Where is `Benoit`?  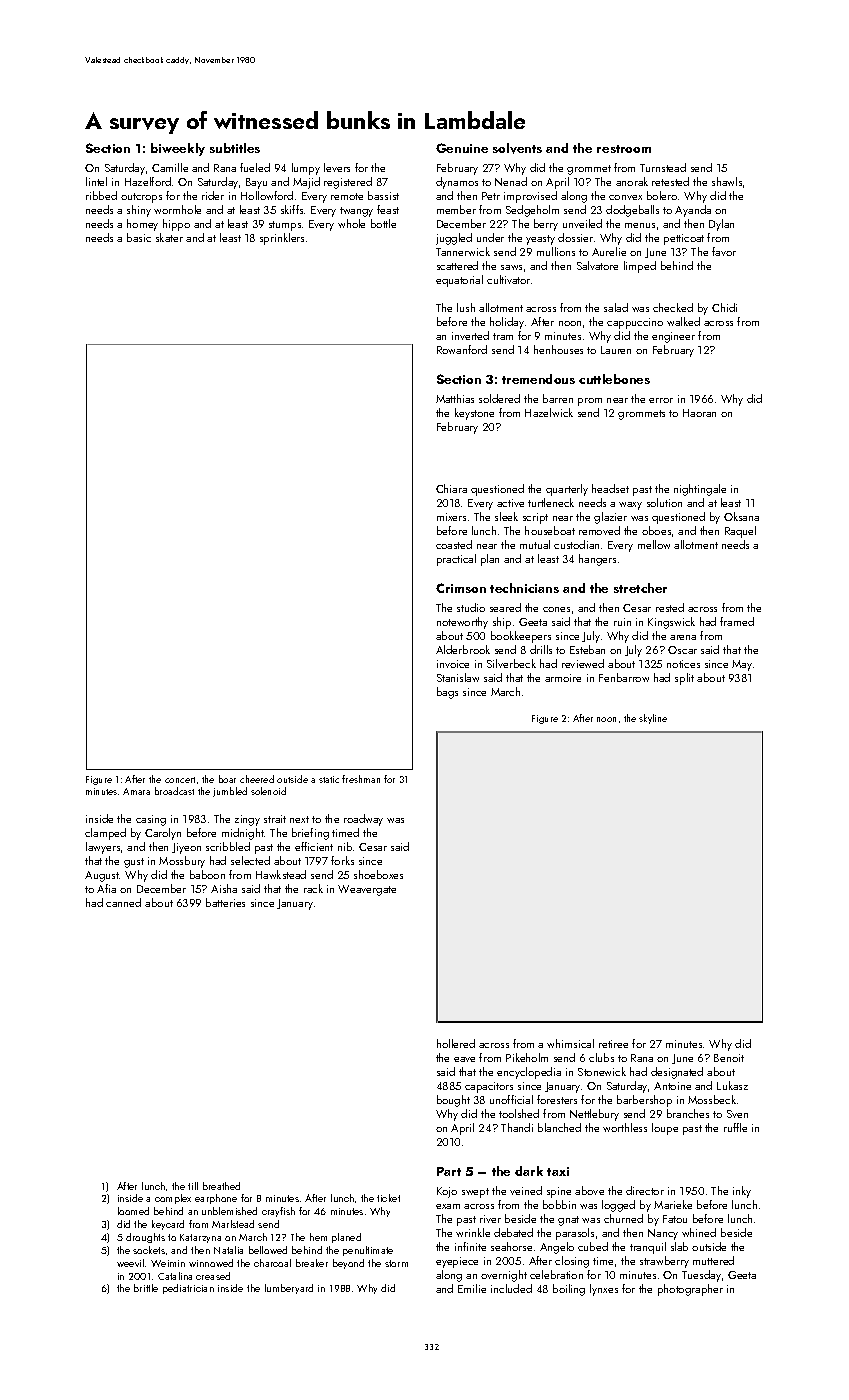
Benoit is located at coordinates (729, 1058).
